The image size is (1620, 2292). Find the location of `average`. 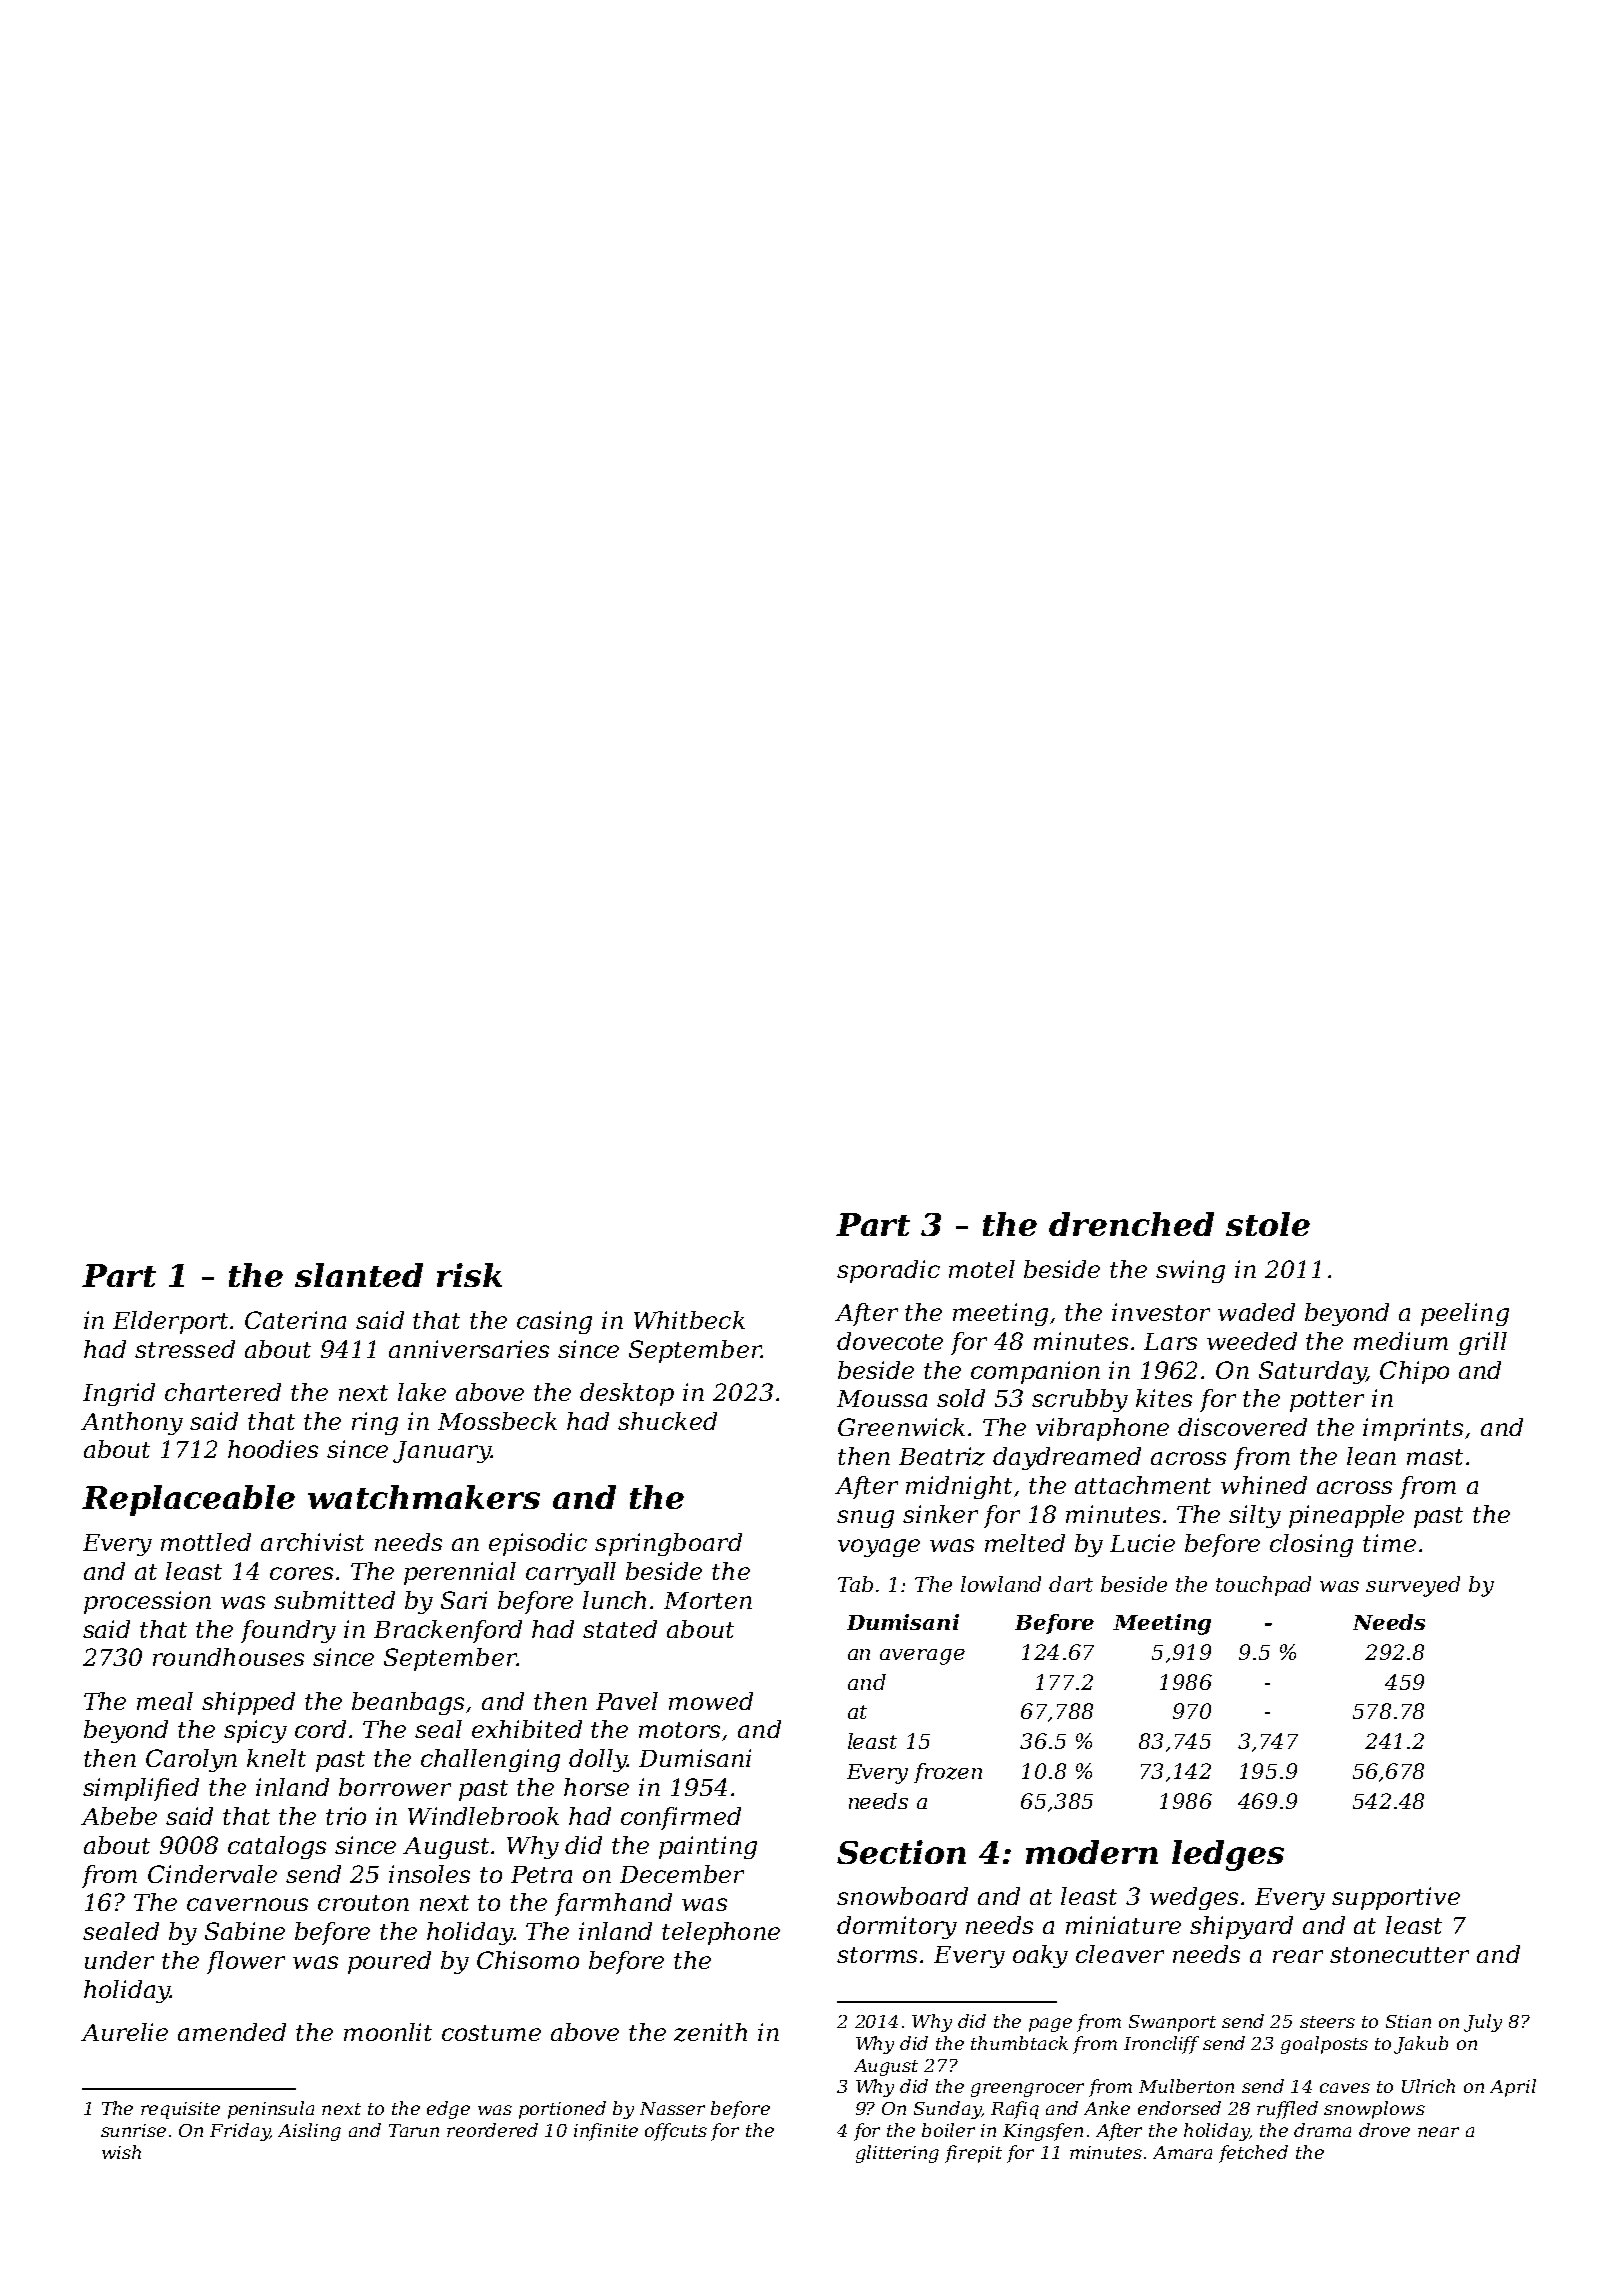

average is located at coordinates (922, 1657).
